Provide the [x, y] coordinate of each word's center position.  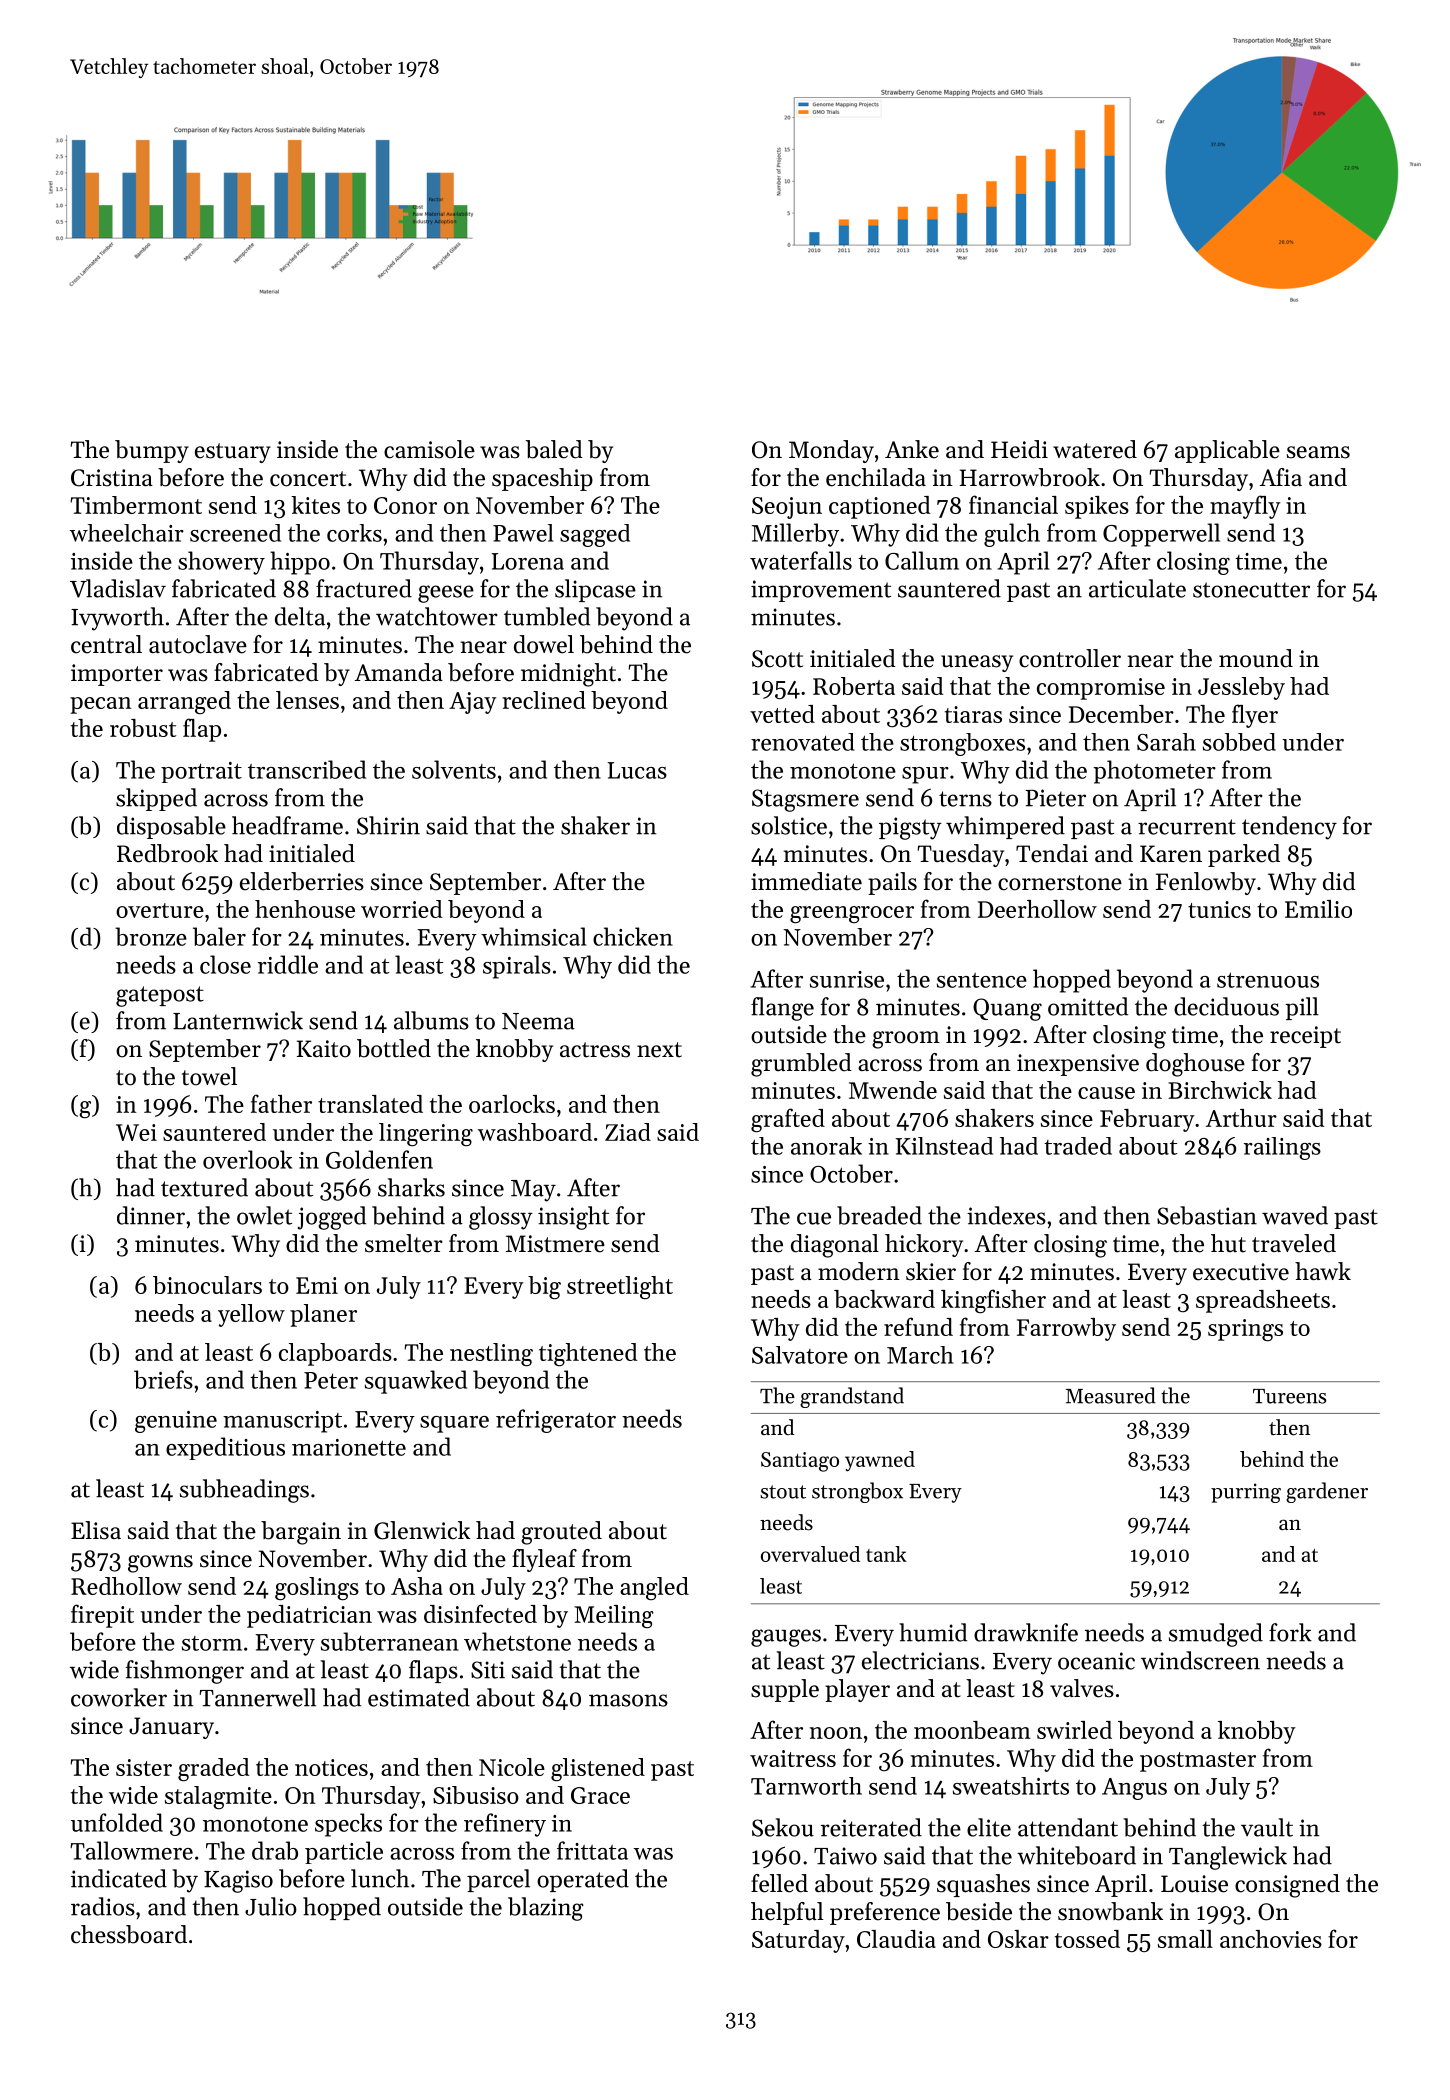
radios [103, 1906]
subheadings [244, 1491]
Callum [922, 560]
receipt [1305, 1037]
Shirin [388, 825]
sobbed [1239, 742]
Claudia [896, 1939]
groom [906, 1040]
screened [235, 533]
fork [1290, 1632]
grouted [561, 1533]
